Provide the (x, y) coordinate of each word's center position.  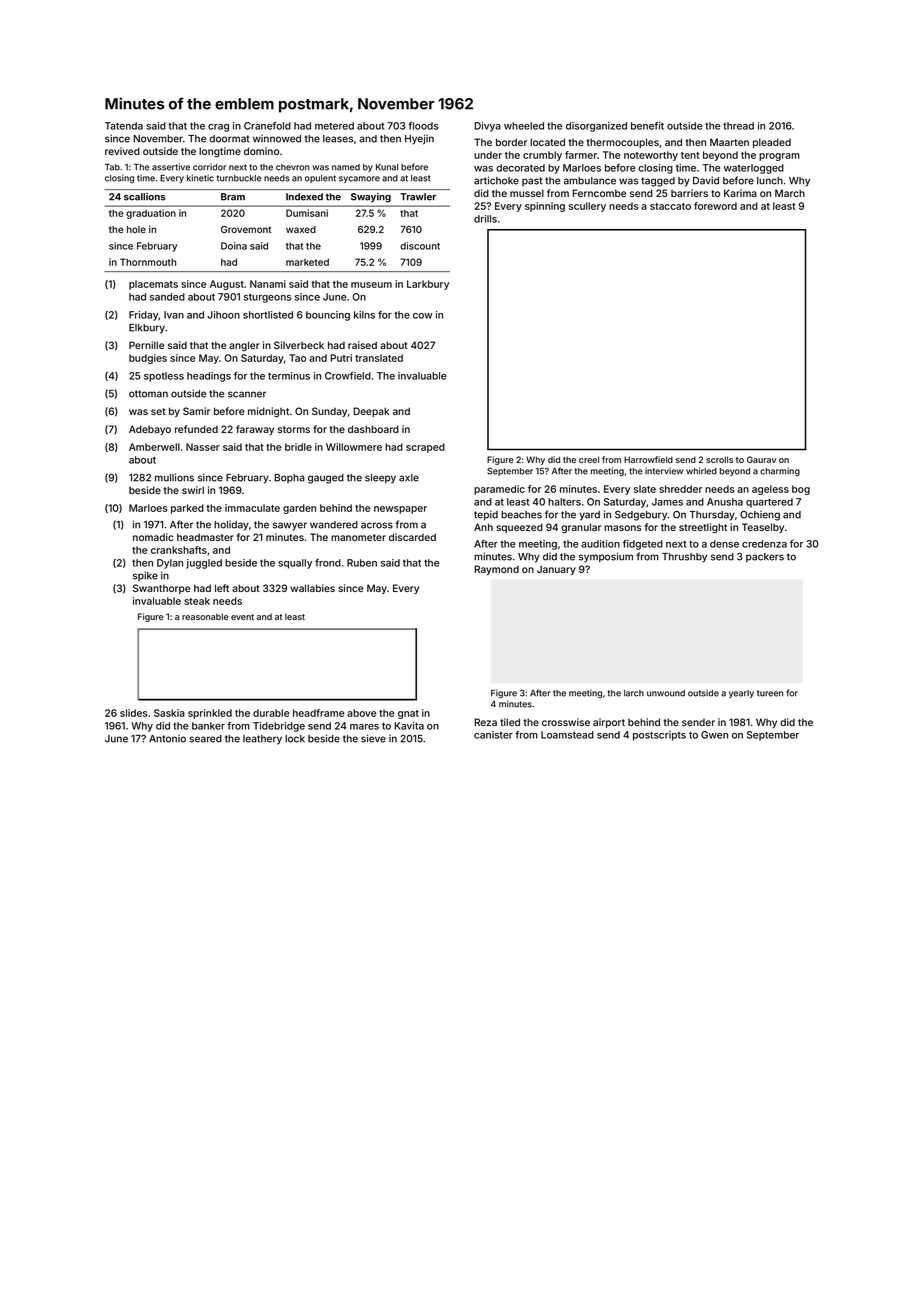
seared (205, 739)
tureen (770, 693)
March (790, 193)
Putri (341, 358)
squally (295, 564)
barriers (689, 193)
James (667, 502)
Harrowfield (648, 459)
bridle (298, 447)
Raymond (497, 570)
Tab (112, 167)
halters (564, 502)
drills (485, 219)
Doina (234, 246)
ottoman (148, 394)
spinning (545, 207)
